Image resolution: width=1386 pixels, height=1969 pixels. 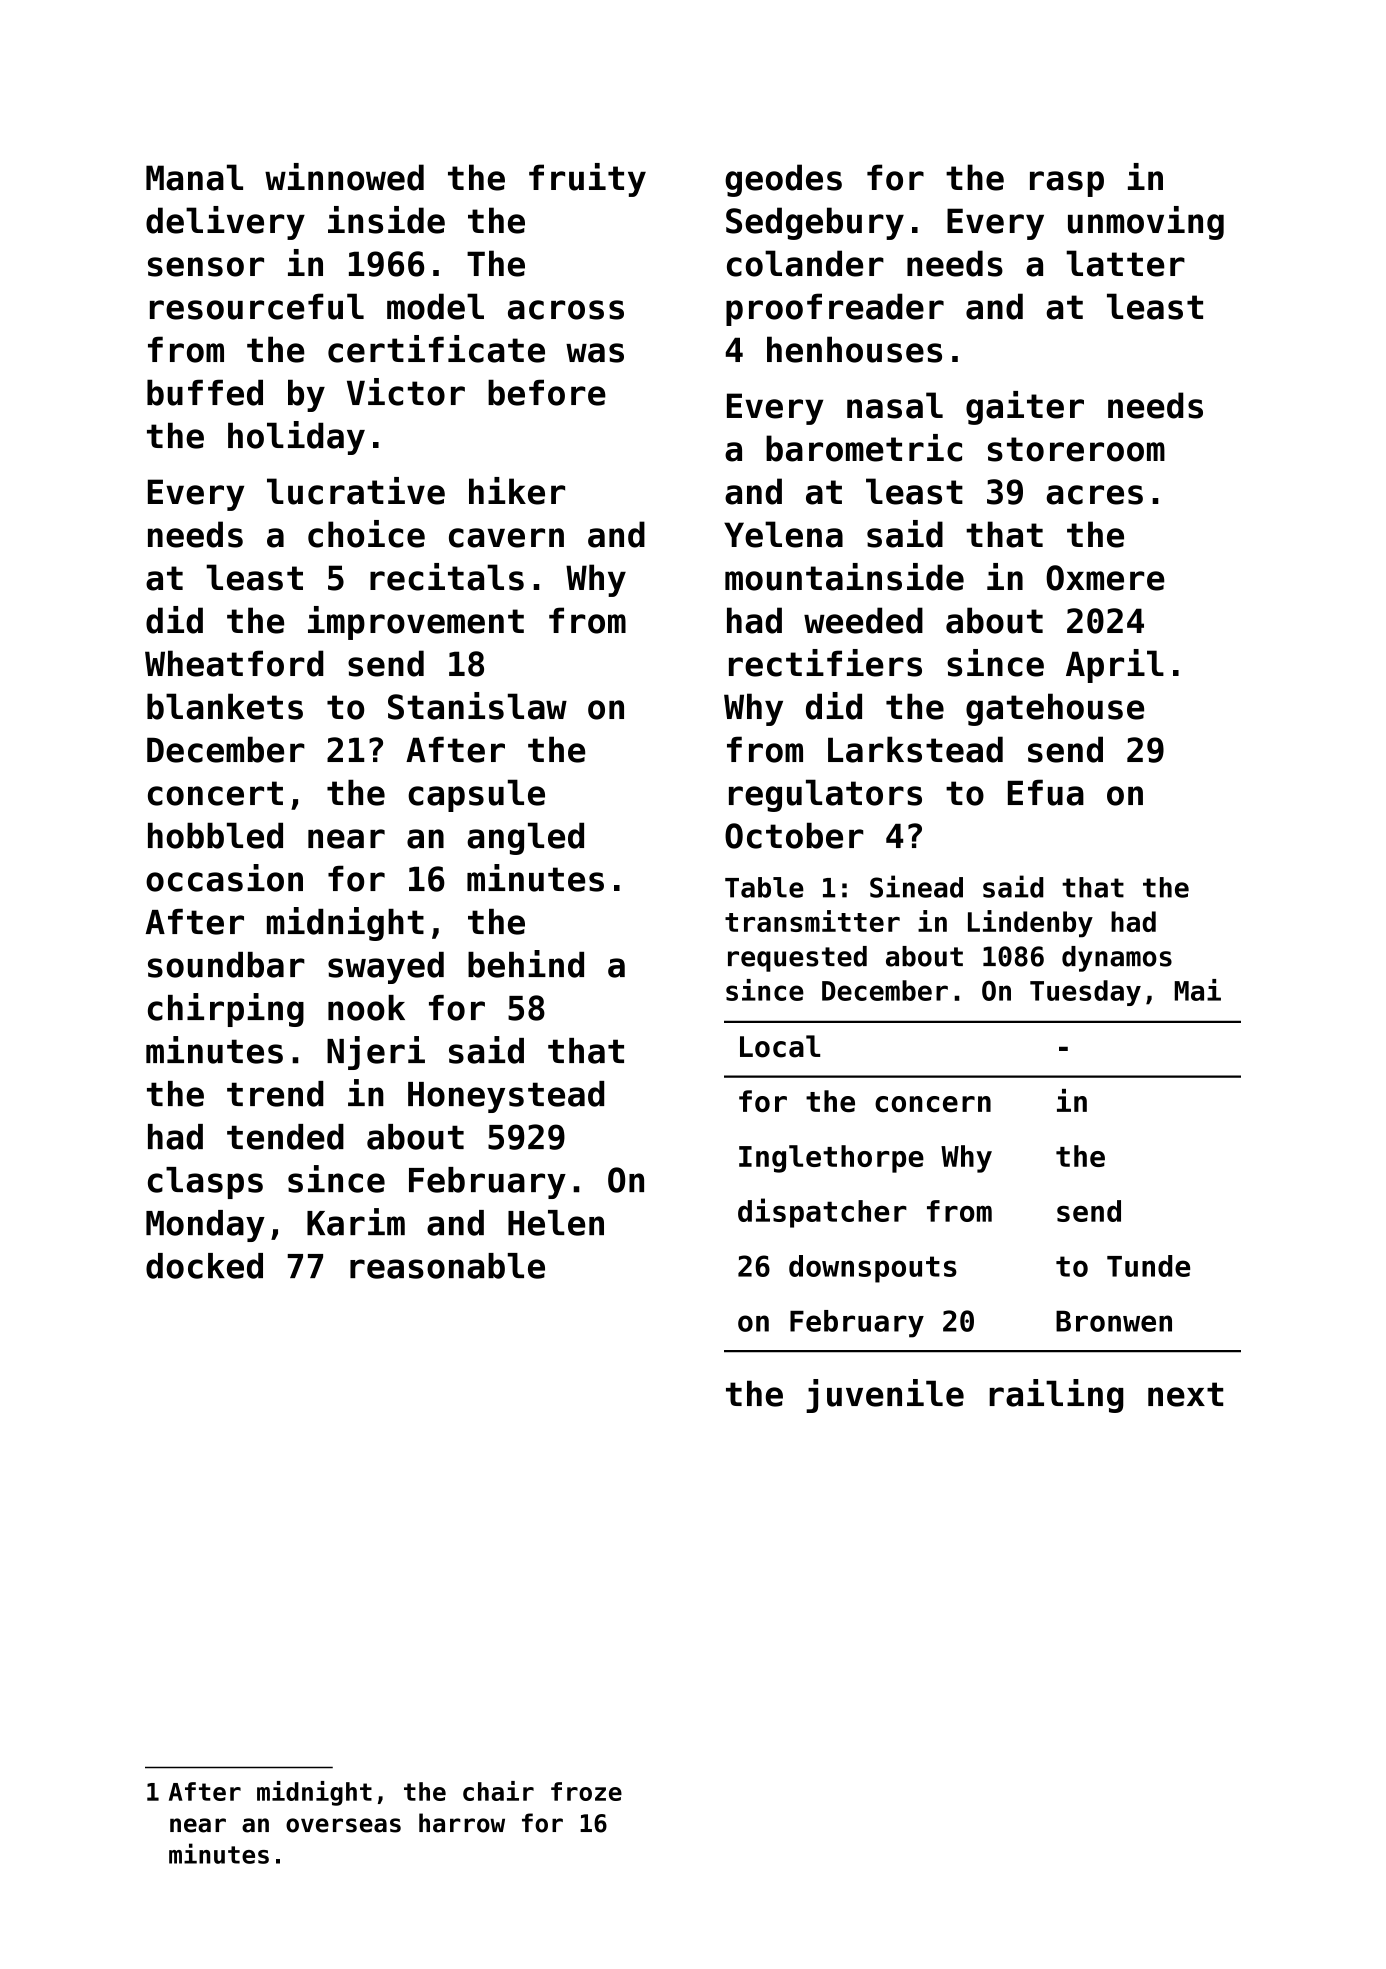 I want to click on froze, so click(x=586, y=1791).
